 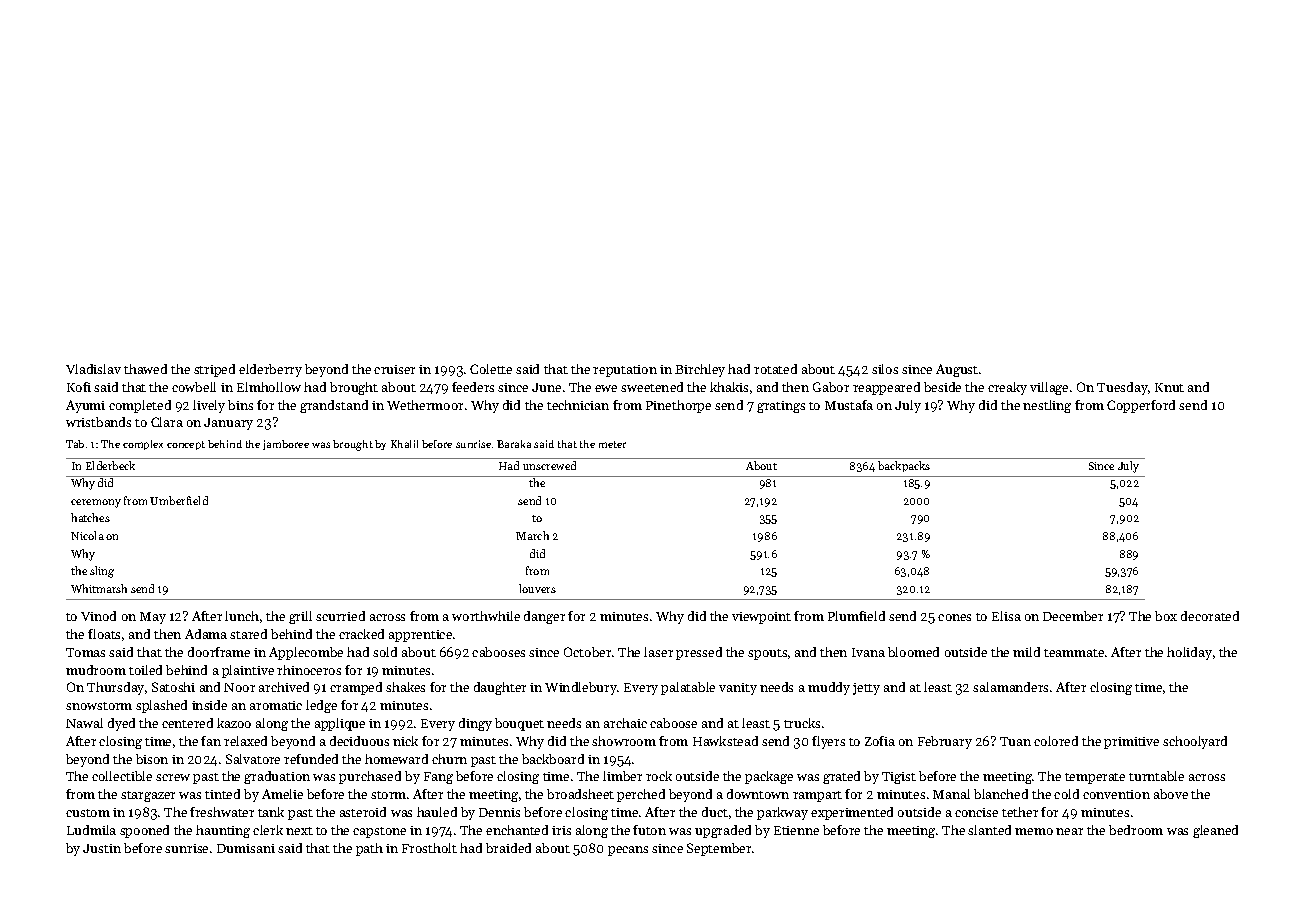 What do you see at coordinates (1015, 741) in the document?
I see `Tuan` at bounding box center [1015, 741].
